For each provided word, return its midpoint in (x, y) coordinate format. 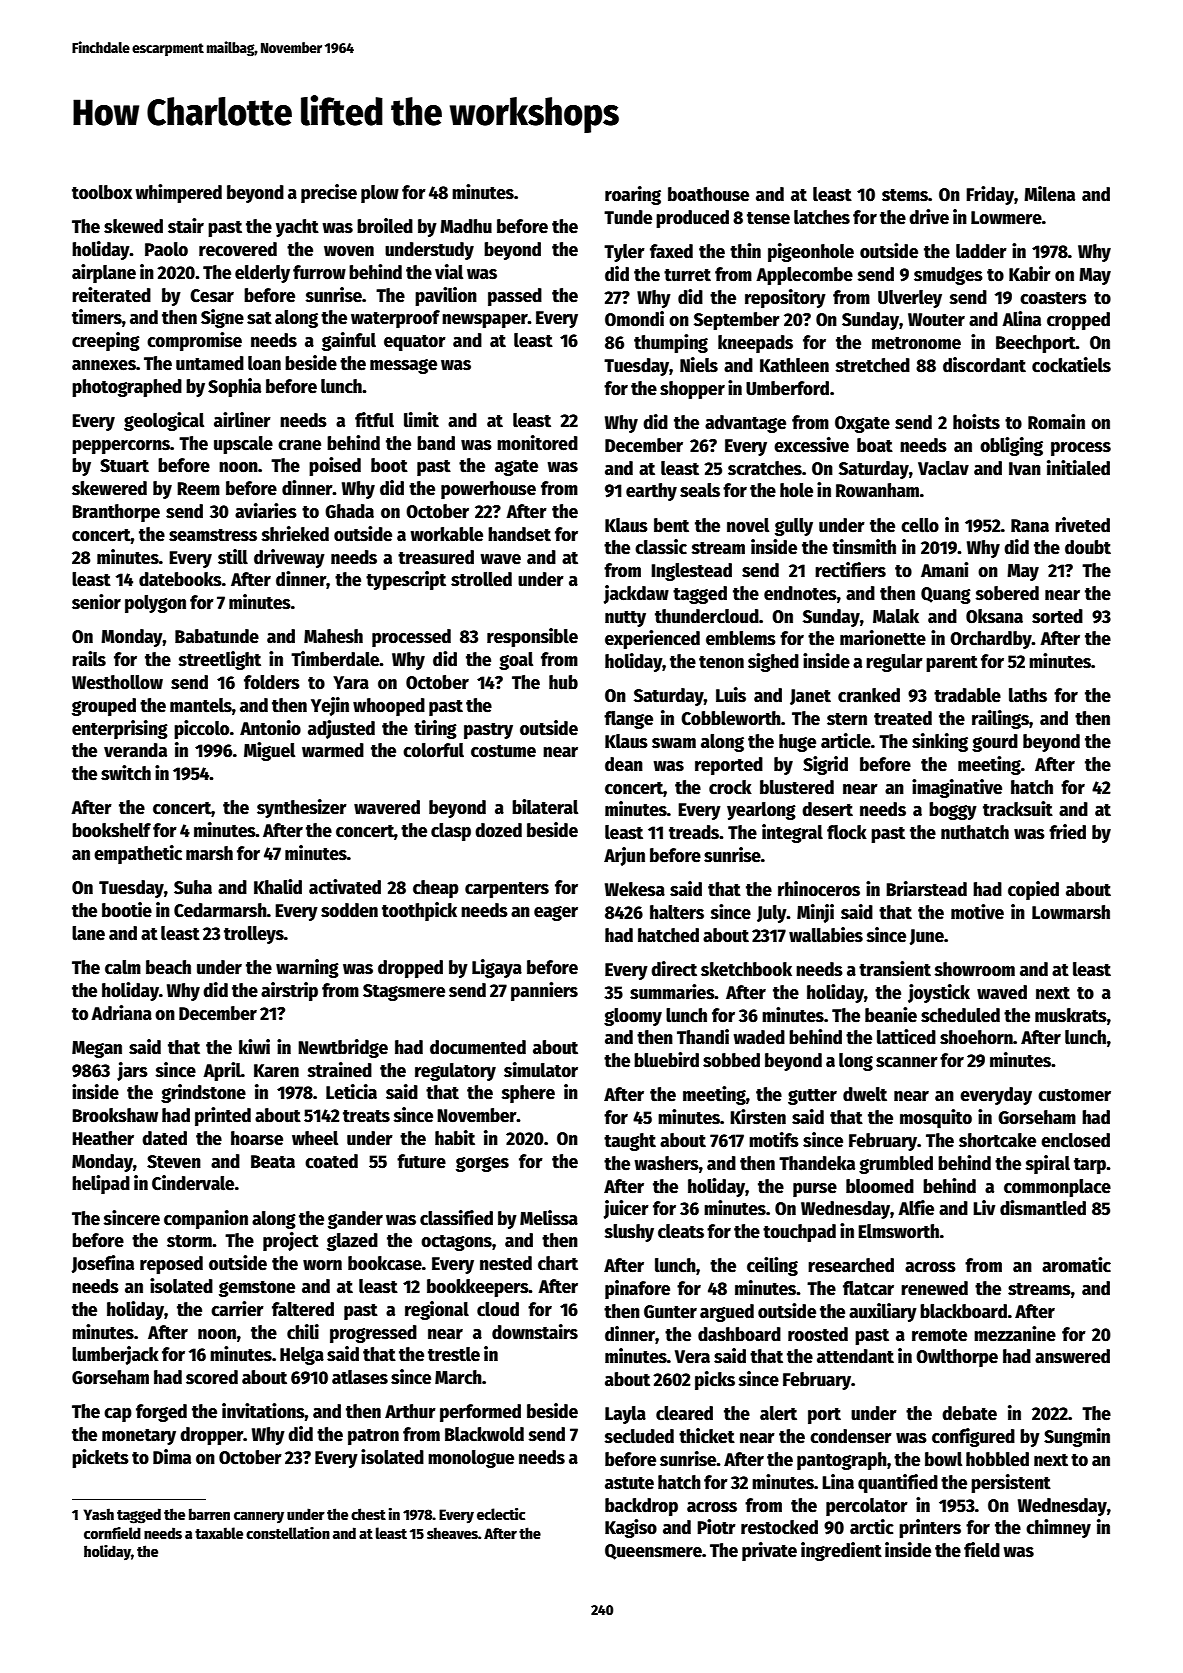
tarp (1090, 1166)
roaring (633, 195)
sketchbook (746, 969)
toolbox (102, 192)
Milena (1049, 194)
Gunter (670, 1312)
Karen (276, 1071)
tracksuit (1018, 809)
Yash (99, 1514)
